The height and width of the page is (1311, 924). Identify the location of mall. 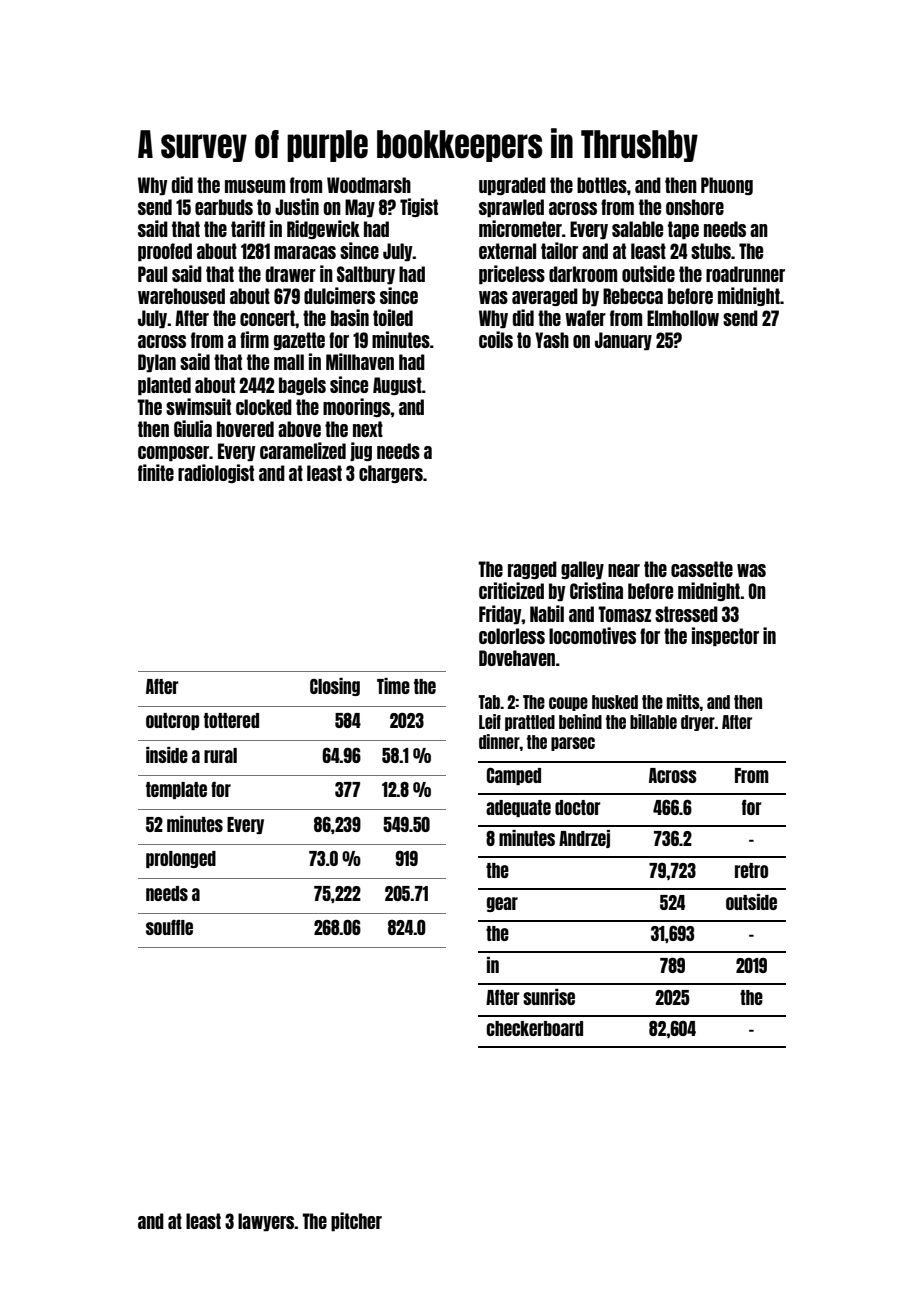
(289, 362).
